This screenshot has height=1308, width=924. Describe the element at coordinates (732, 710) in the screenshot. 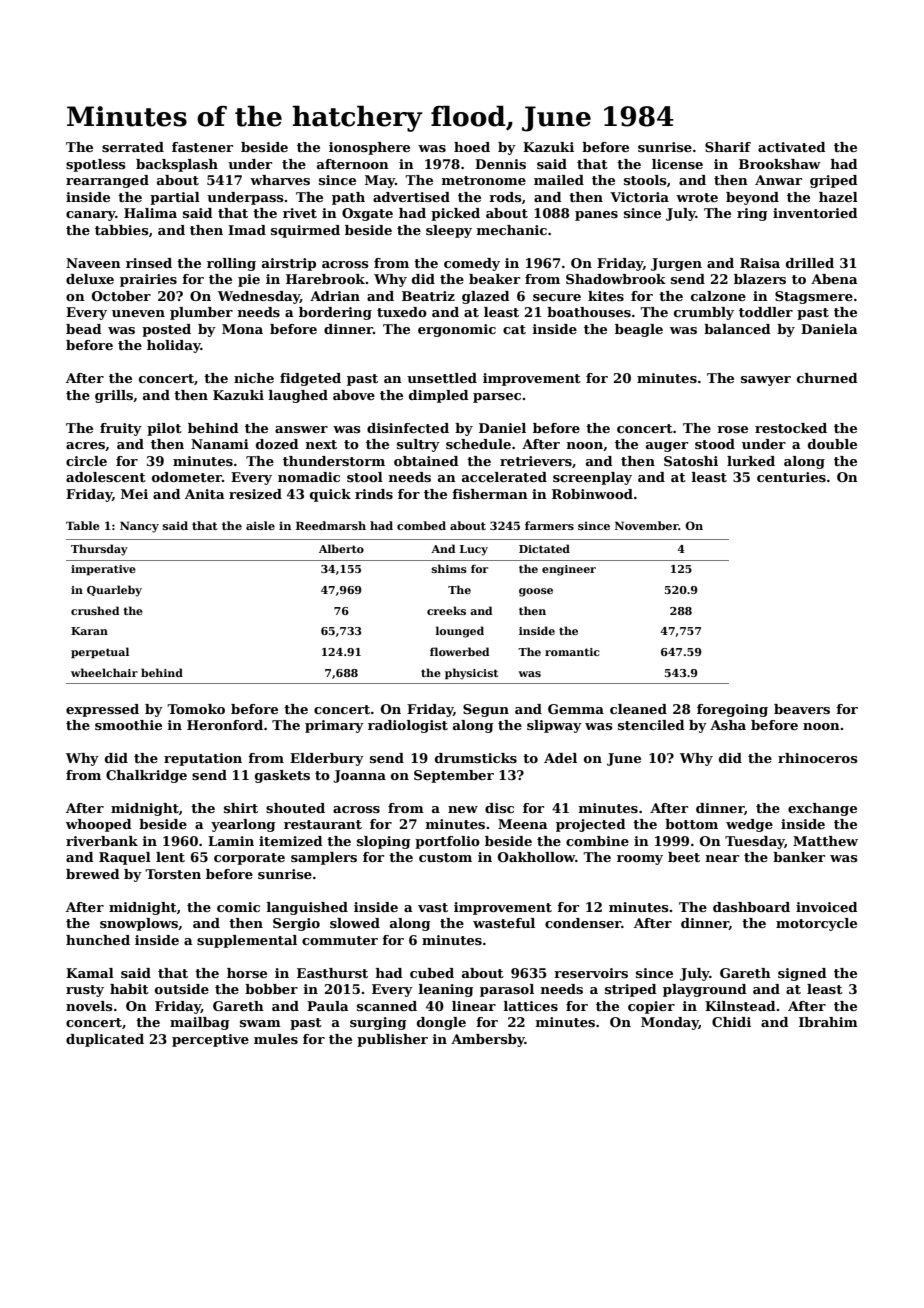

I see `foregoing` at that location.
